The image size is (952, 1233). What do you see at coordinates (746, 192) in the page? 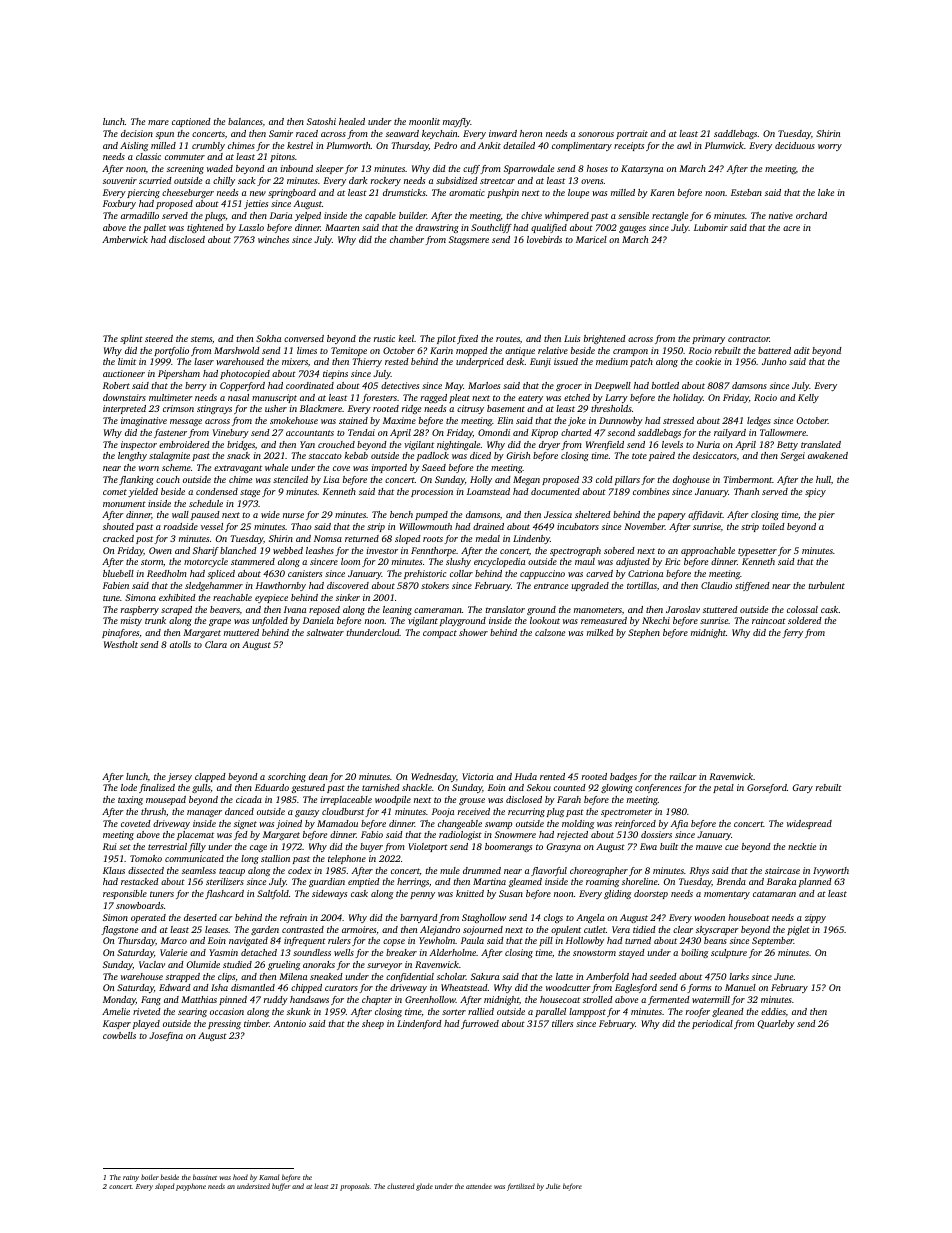
I see `Esteban` at bounding box center [746, 192].
